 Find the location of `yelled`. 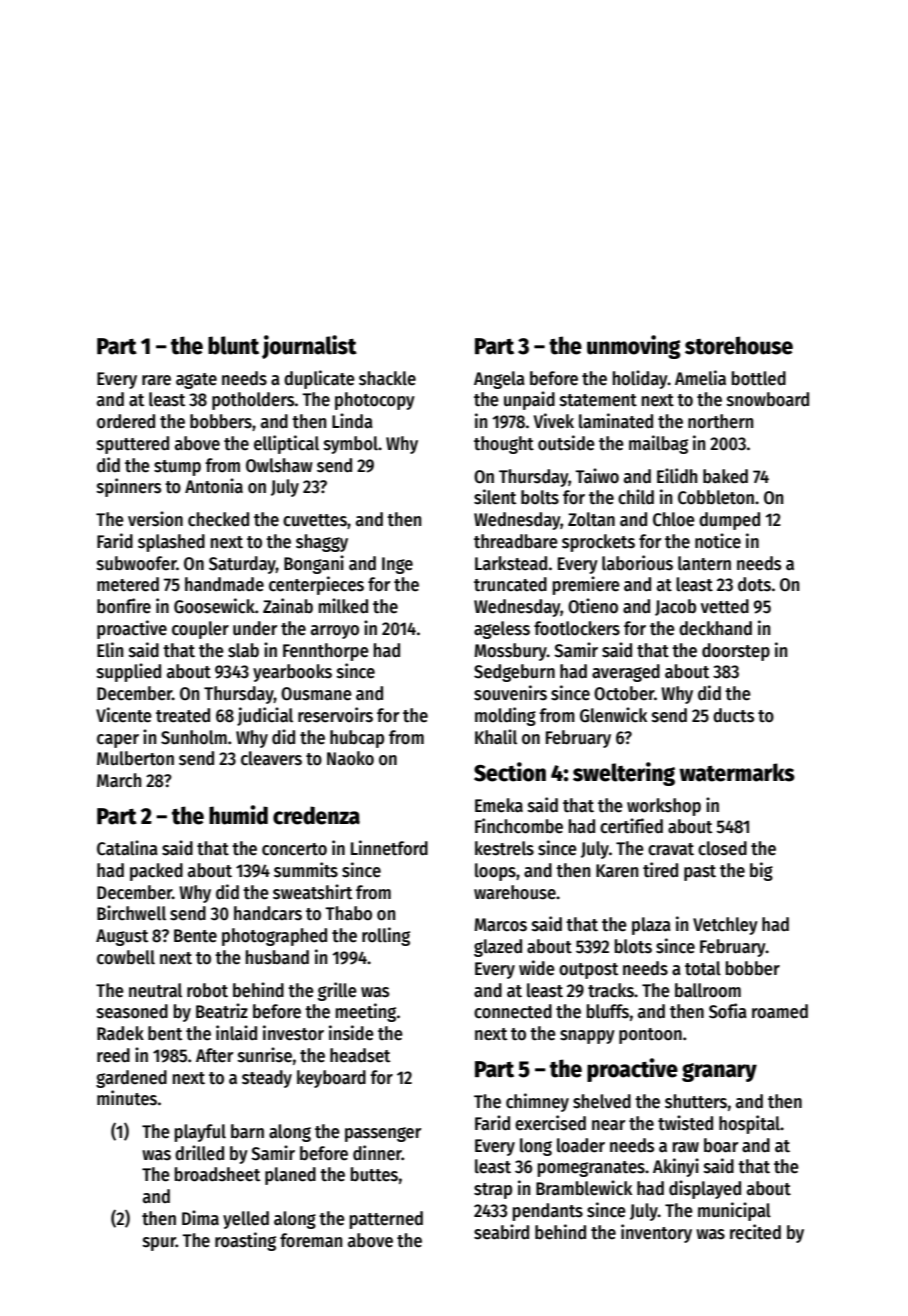

yelled is located at coordinates (246, 1220).
